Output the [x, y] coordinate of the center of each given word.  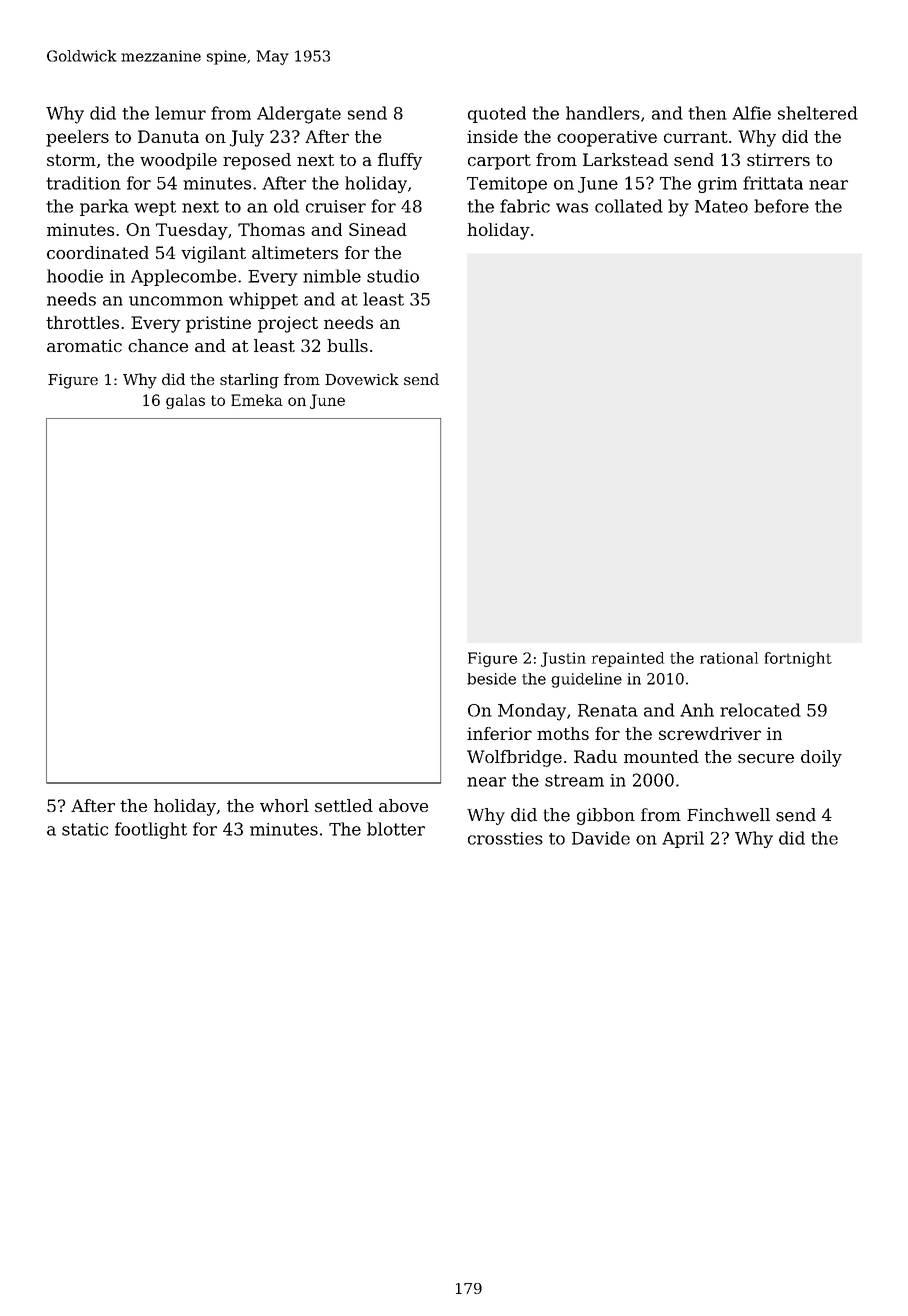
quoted [497, 114]
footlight [151, 830]
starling [249, 381]
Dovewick [362, 379]
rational [729, 658]
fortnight [798, 659]
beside [491, 679]
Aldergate [299, 115]
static [85, 829]
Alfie [751, 113]
